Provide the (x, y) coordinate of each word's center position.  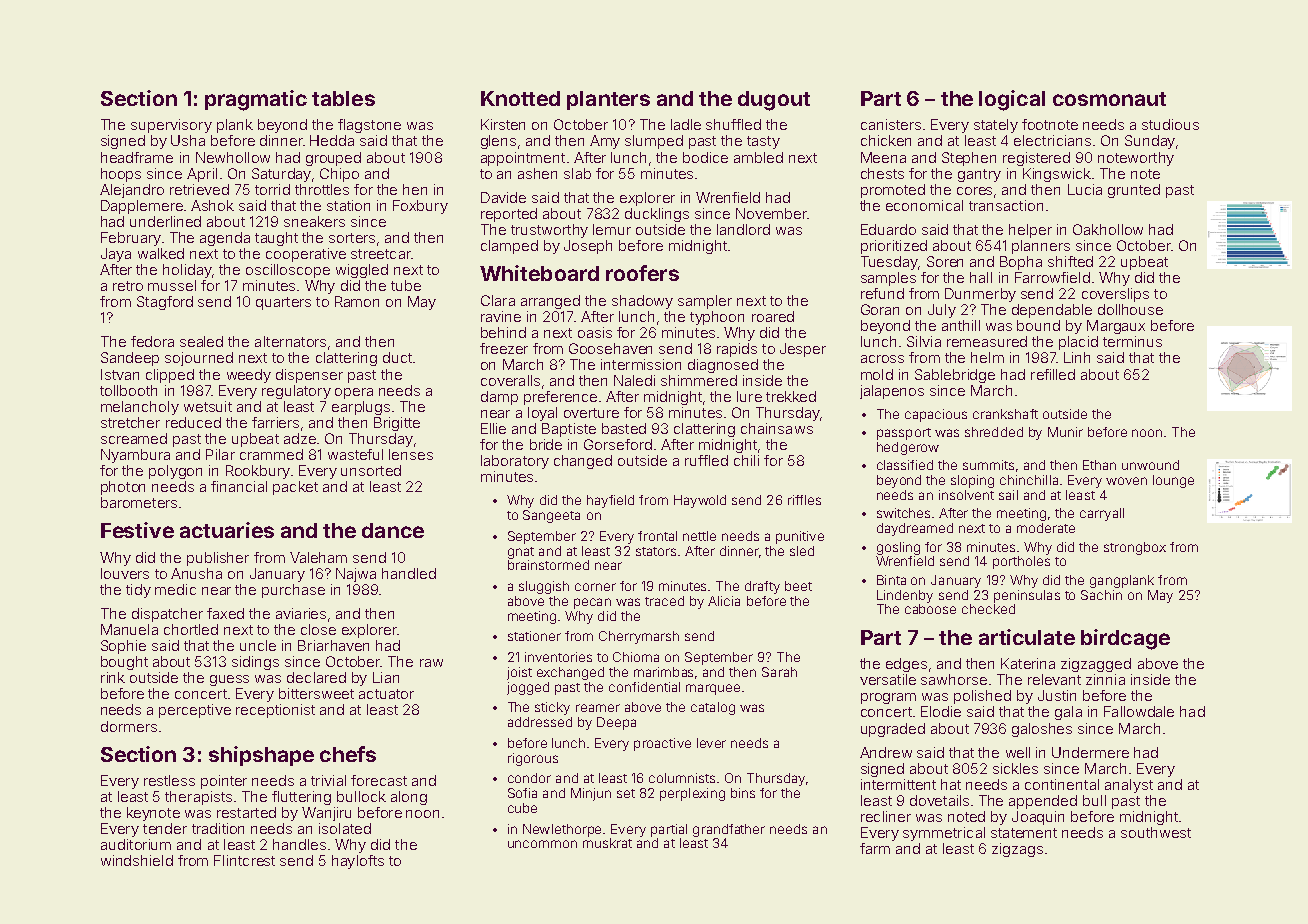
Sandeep (130, 359)
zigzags (1017, 850)
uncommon (542, 844)
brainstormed (548, 565)
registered (1036, 159)
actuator (386, 694)
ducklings (657, 215)
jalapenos (892, 392)
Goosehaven (610, 348)
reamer (598, 708)
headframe (137, 157)
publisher (218, 559)
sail (1008, 495)
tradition (218, 828)
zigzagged (1096, 665)
